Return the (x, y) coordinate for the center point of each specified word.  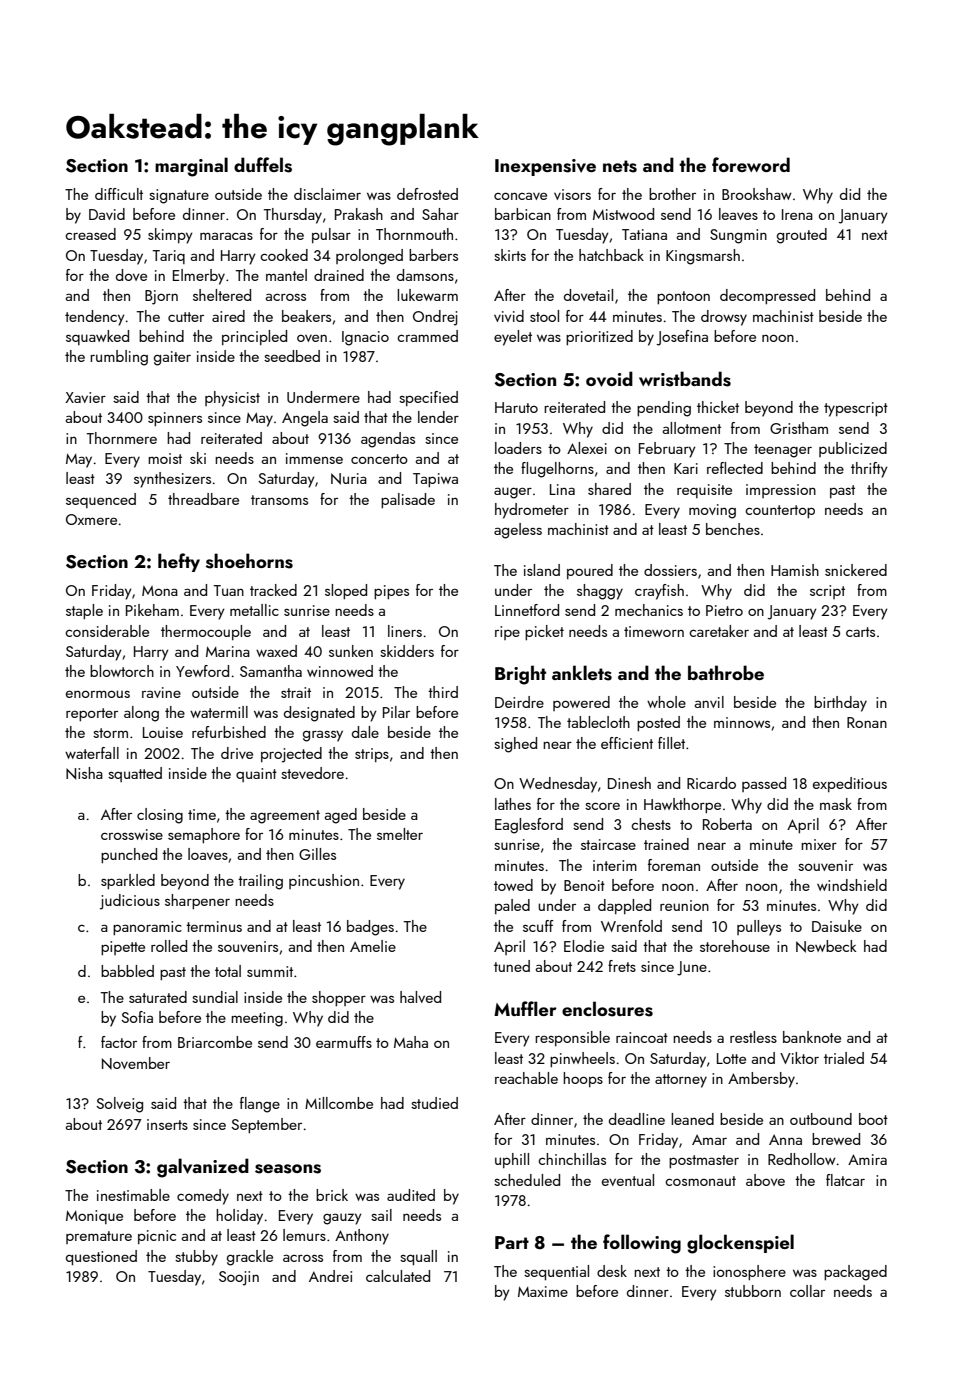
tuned (512, 966)
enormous (98, 694)
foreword (751, 164)
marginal (191, 167)
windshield (852, 885)
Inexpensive (545, 167)
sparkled (128, 881)
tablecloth (598, 722)
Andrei (330, 1276)
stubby (196, 1258)
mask (836, 804)
